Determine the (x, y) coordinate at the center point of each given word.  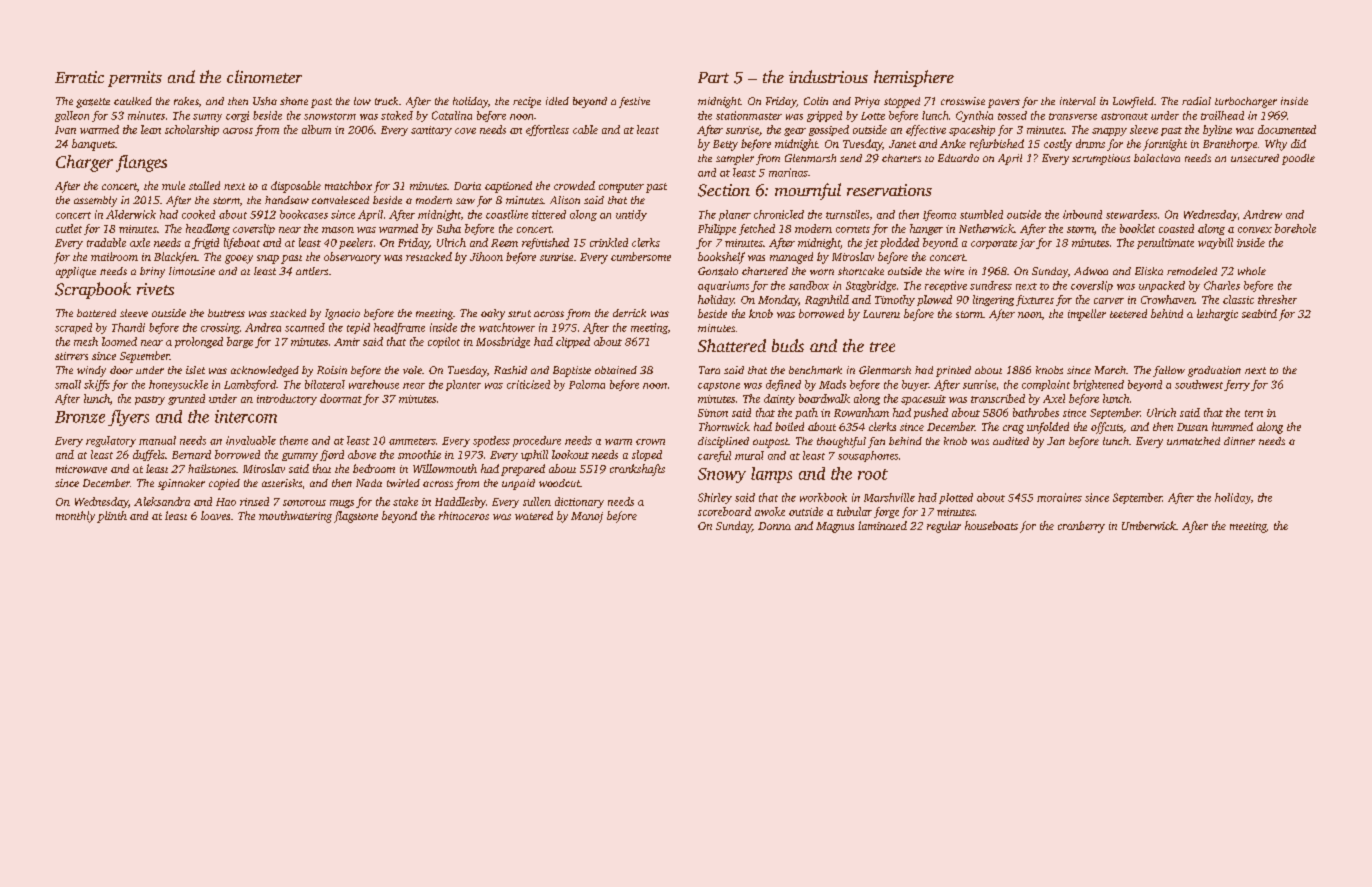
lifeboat (242, 243)
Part (713, 77)
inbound (1082, 214)
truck (386, 101)
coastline (507, 214)
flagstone (356, 517)
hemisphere (914, 78)
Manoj (587, 517)
